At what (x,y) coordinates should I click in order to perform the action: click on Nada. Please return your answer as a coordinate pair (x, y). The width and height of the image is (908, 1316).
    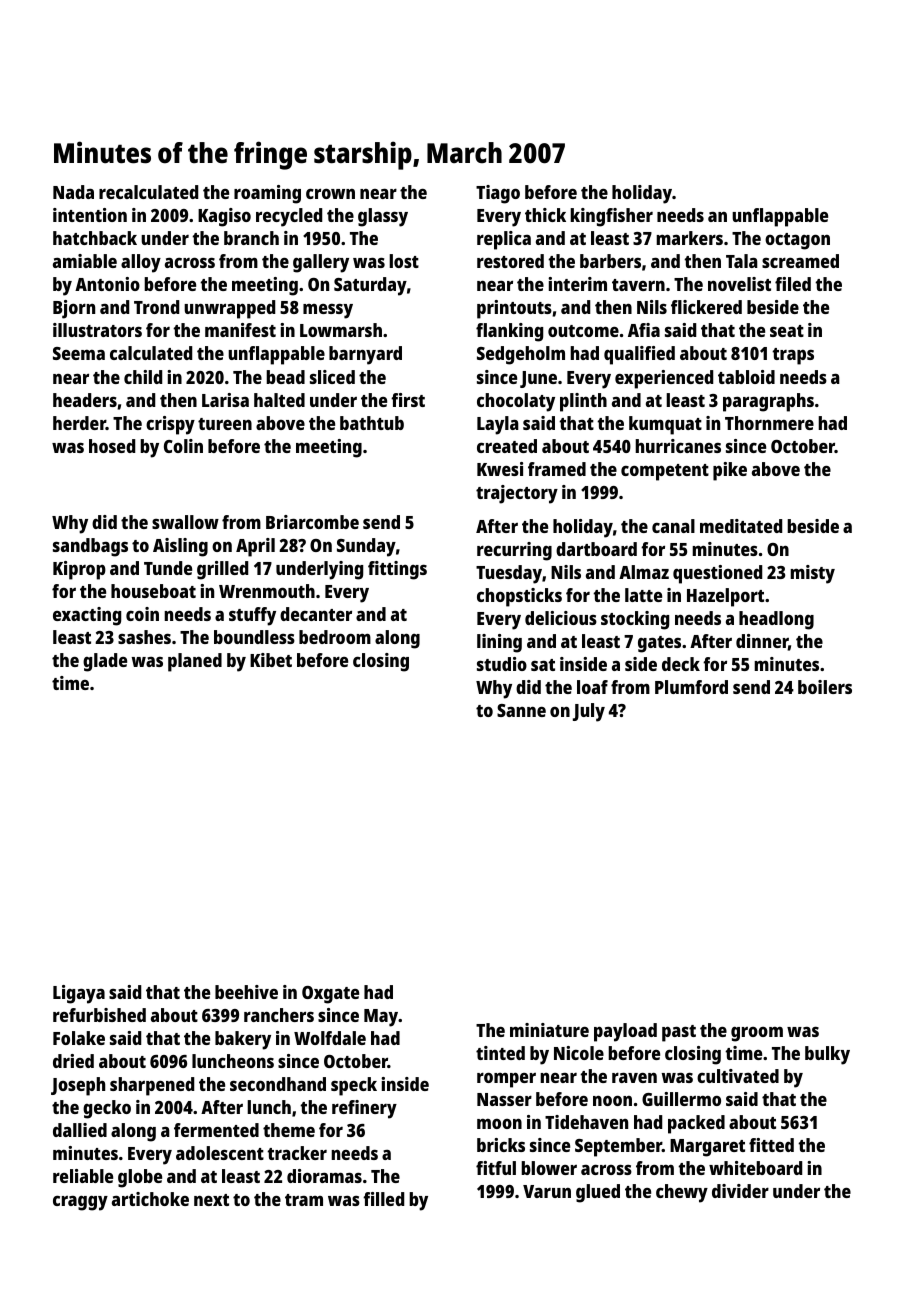
    Looking at the image, I should click on (73, 192).
